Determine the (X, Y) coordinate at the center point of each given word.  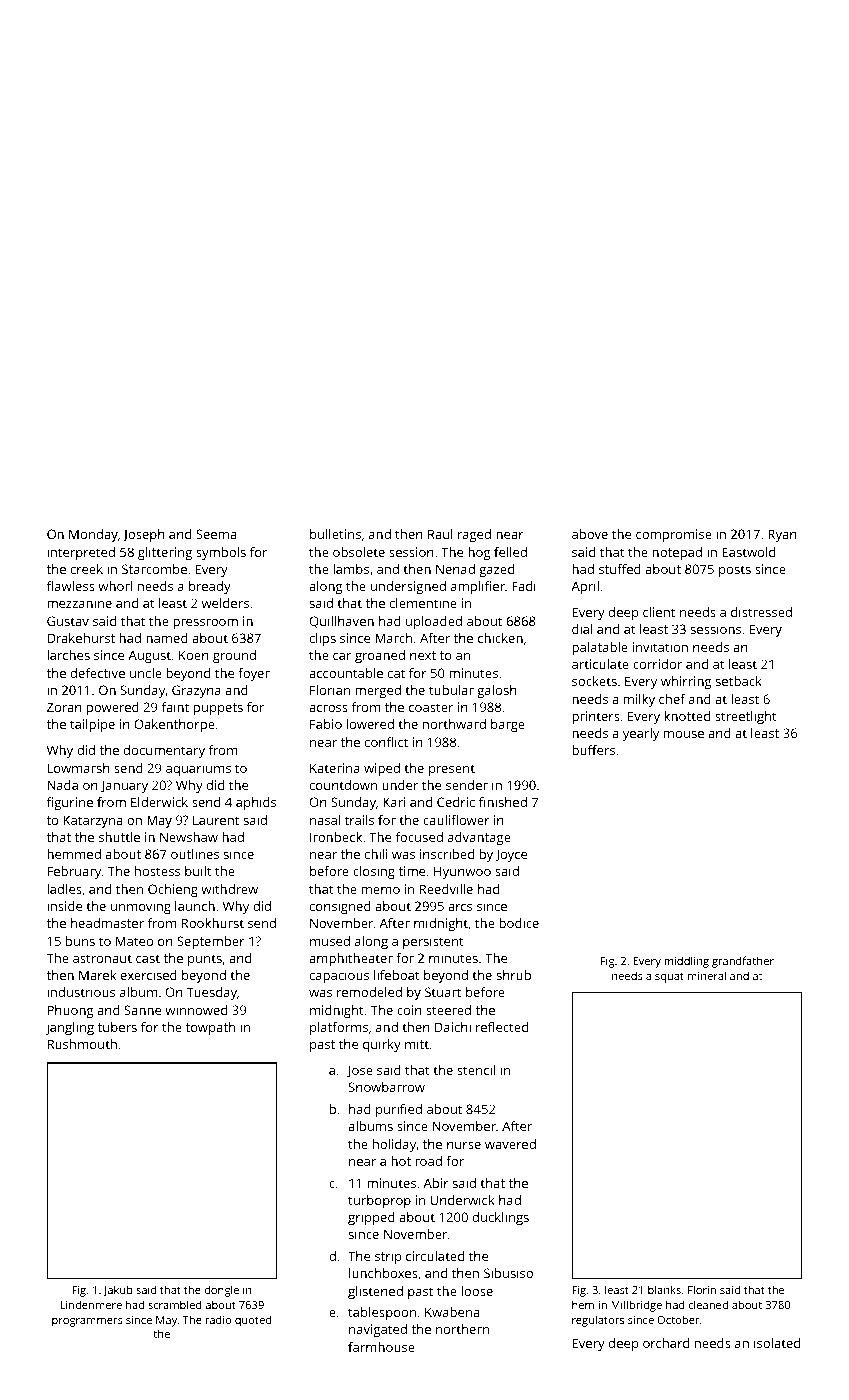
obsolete (359, 552)
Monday (93, 535)
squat (669, 978)
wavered (510, 1144)
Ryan (782, 535)
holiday (394, 1145)
